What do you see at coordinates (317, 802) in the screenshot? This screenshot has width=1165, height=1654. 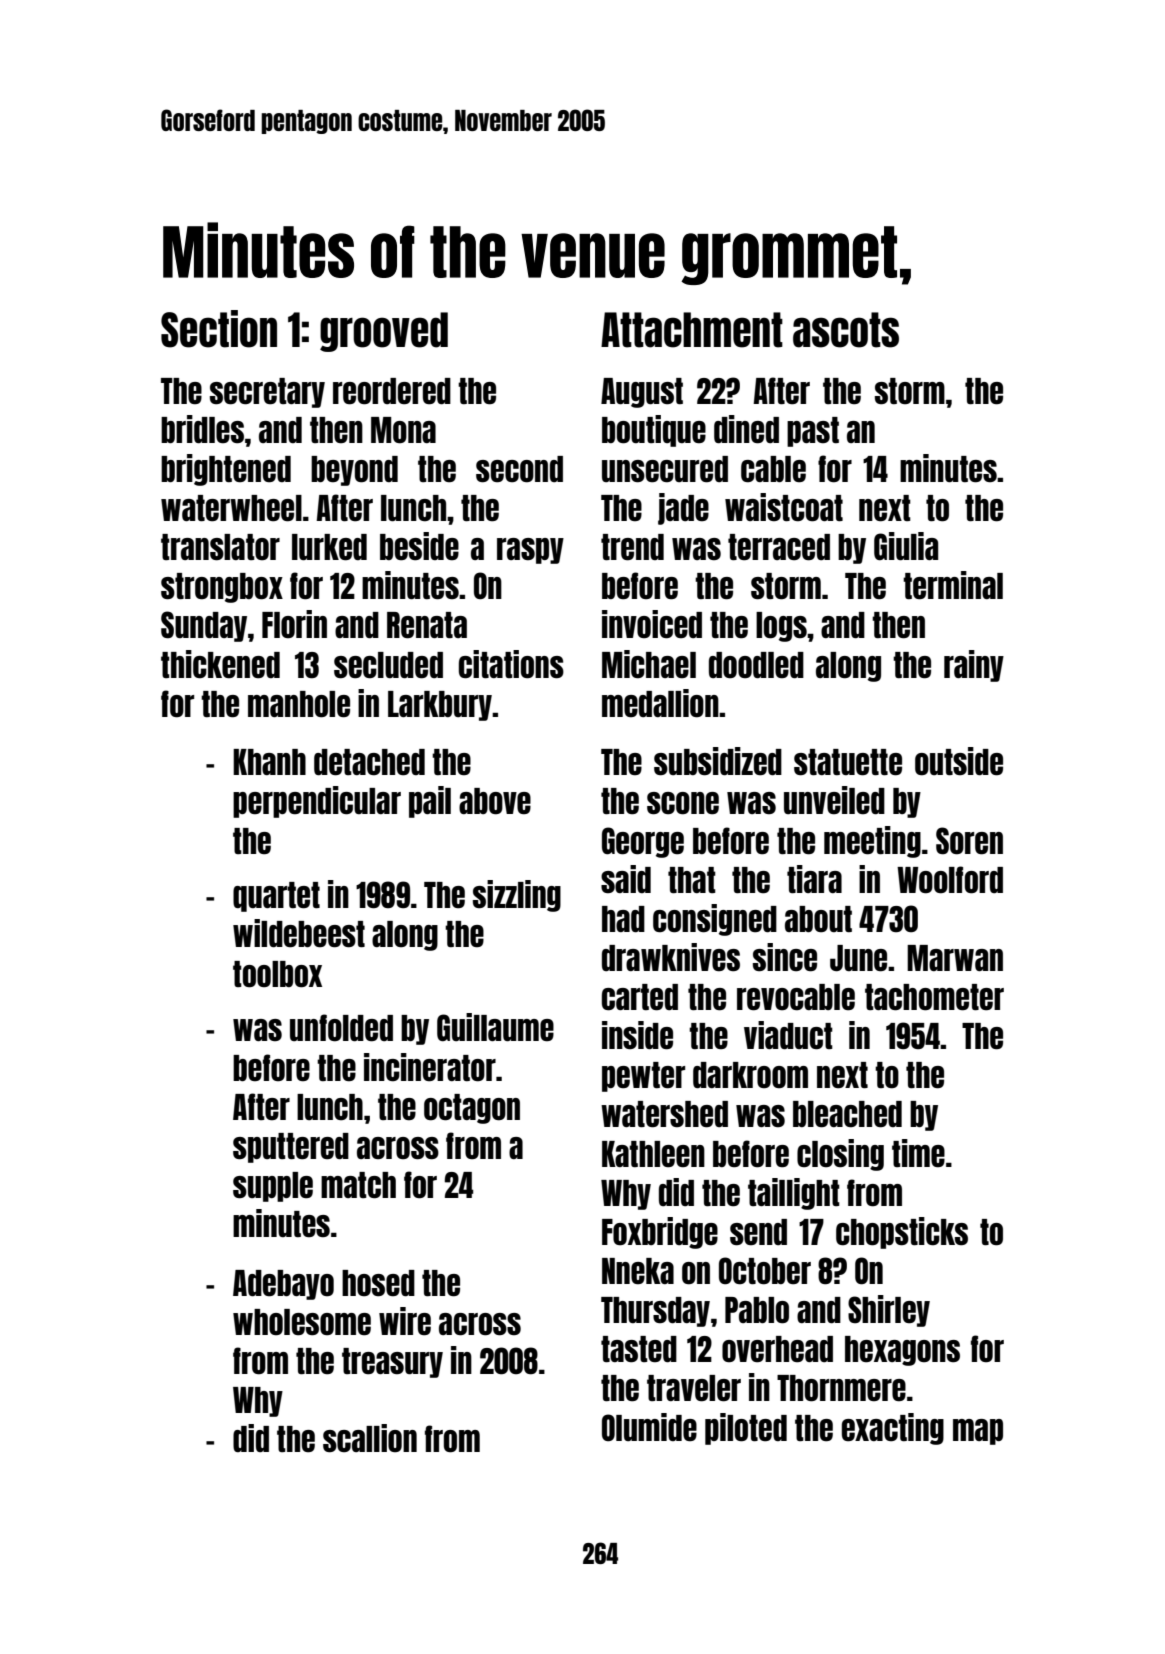 I see `perpendicular` at bounding box center [317, 802].
